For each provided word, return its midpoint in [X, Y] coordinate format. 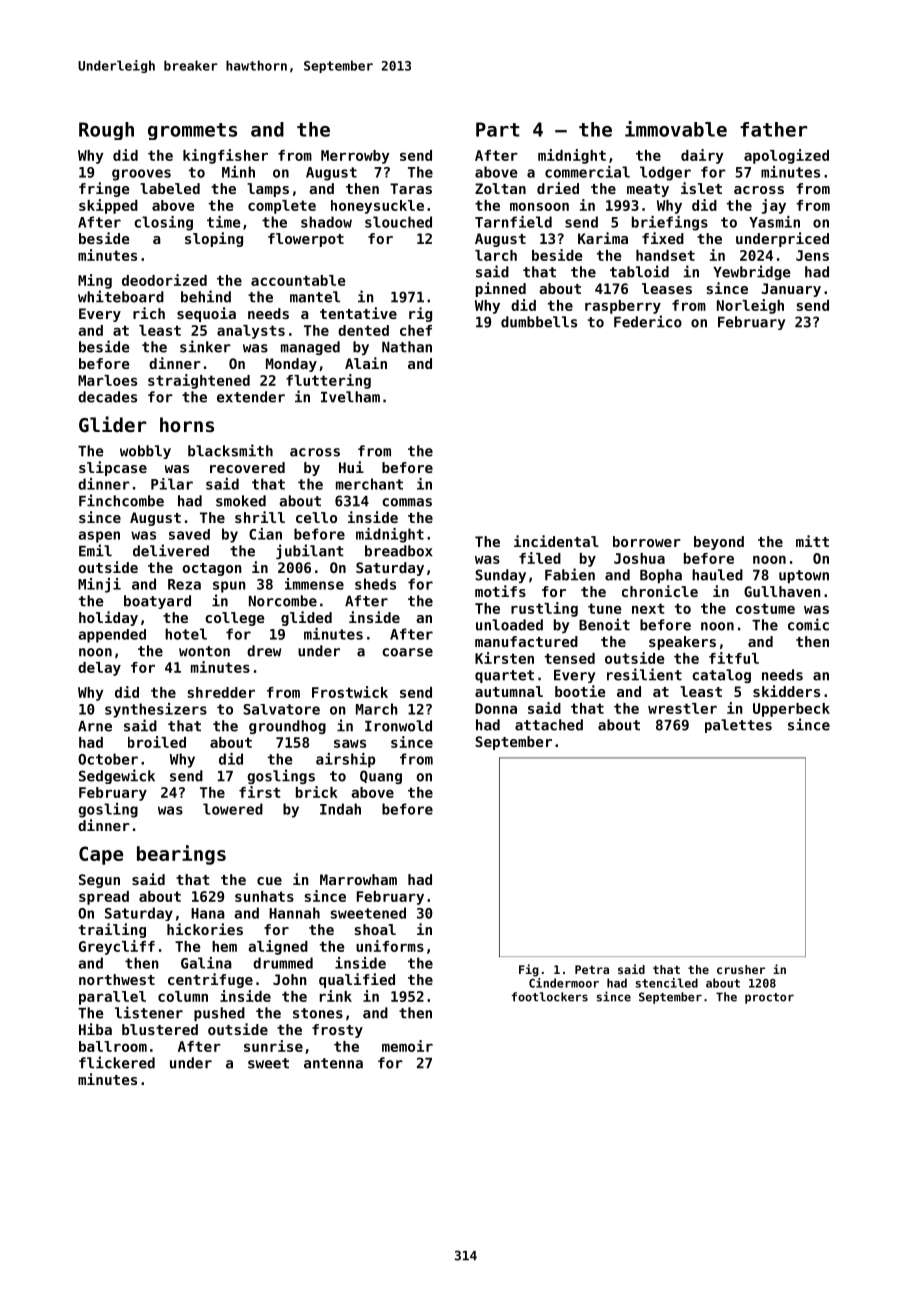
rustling [544, 609]
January [791, 290]
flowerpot [306, 240]
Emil [95, 550]
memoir [407, 1046]
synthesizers [156, 710]
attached [549, 725]
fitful [734, 658]
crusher [741, 969]
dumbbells [539, 322]
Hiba [95, 1029]
